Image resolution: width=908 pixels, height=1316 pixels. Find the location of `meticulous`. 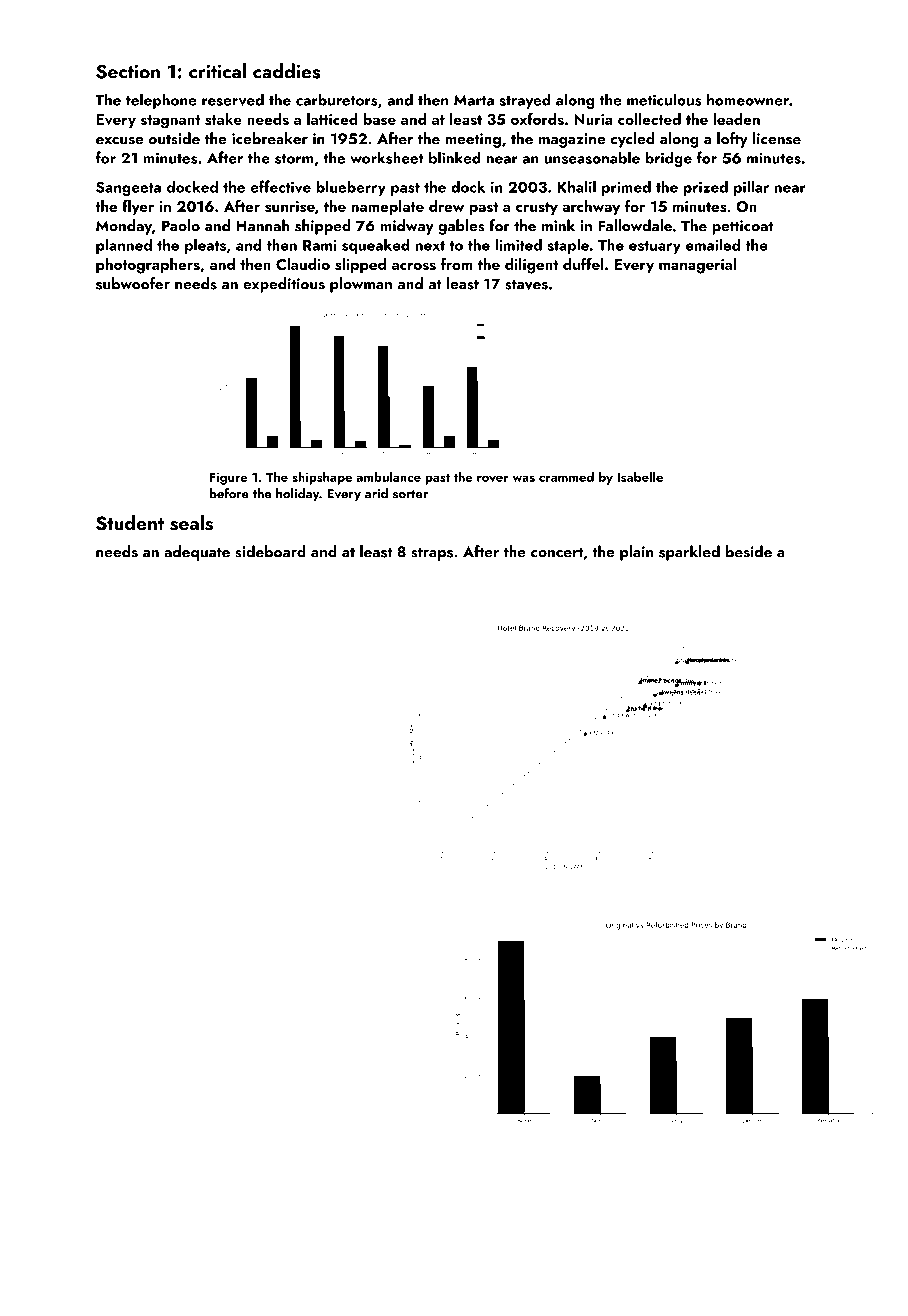

meticulous is located at coordinates (664, 99).
